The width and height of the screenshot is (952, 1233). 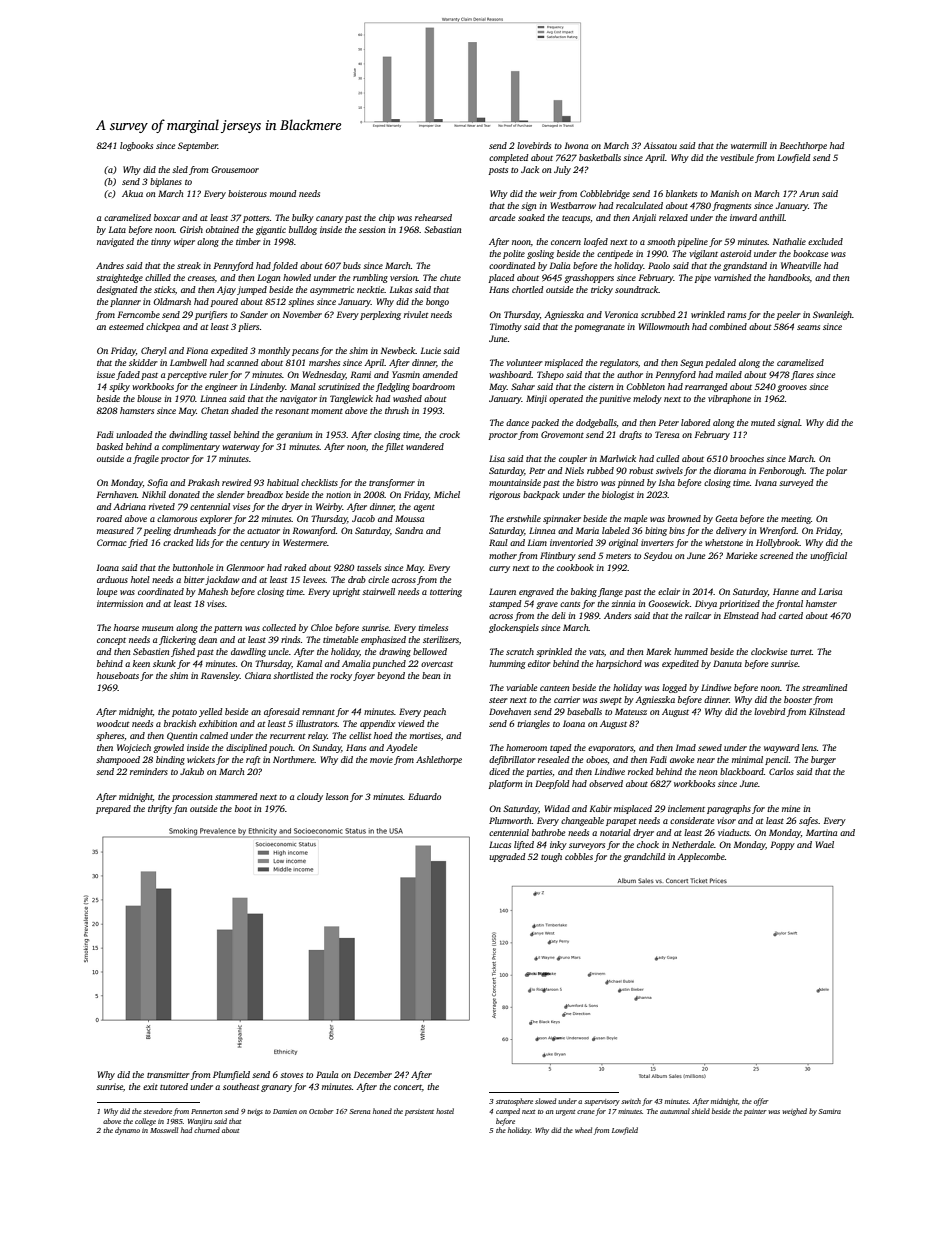 What do you see at coordinates (763, 422) in the screenshot?
I see `muted` at bounding box center [763, 422].
